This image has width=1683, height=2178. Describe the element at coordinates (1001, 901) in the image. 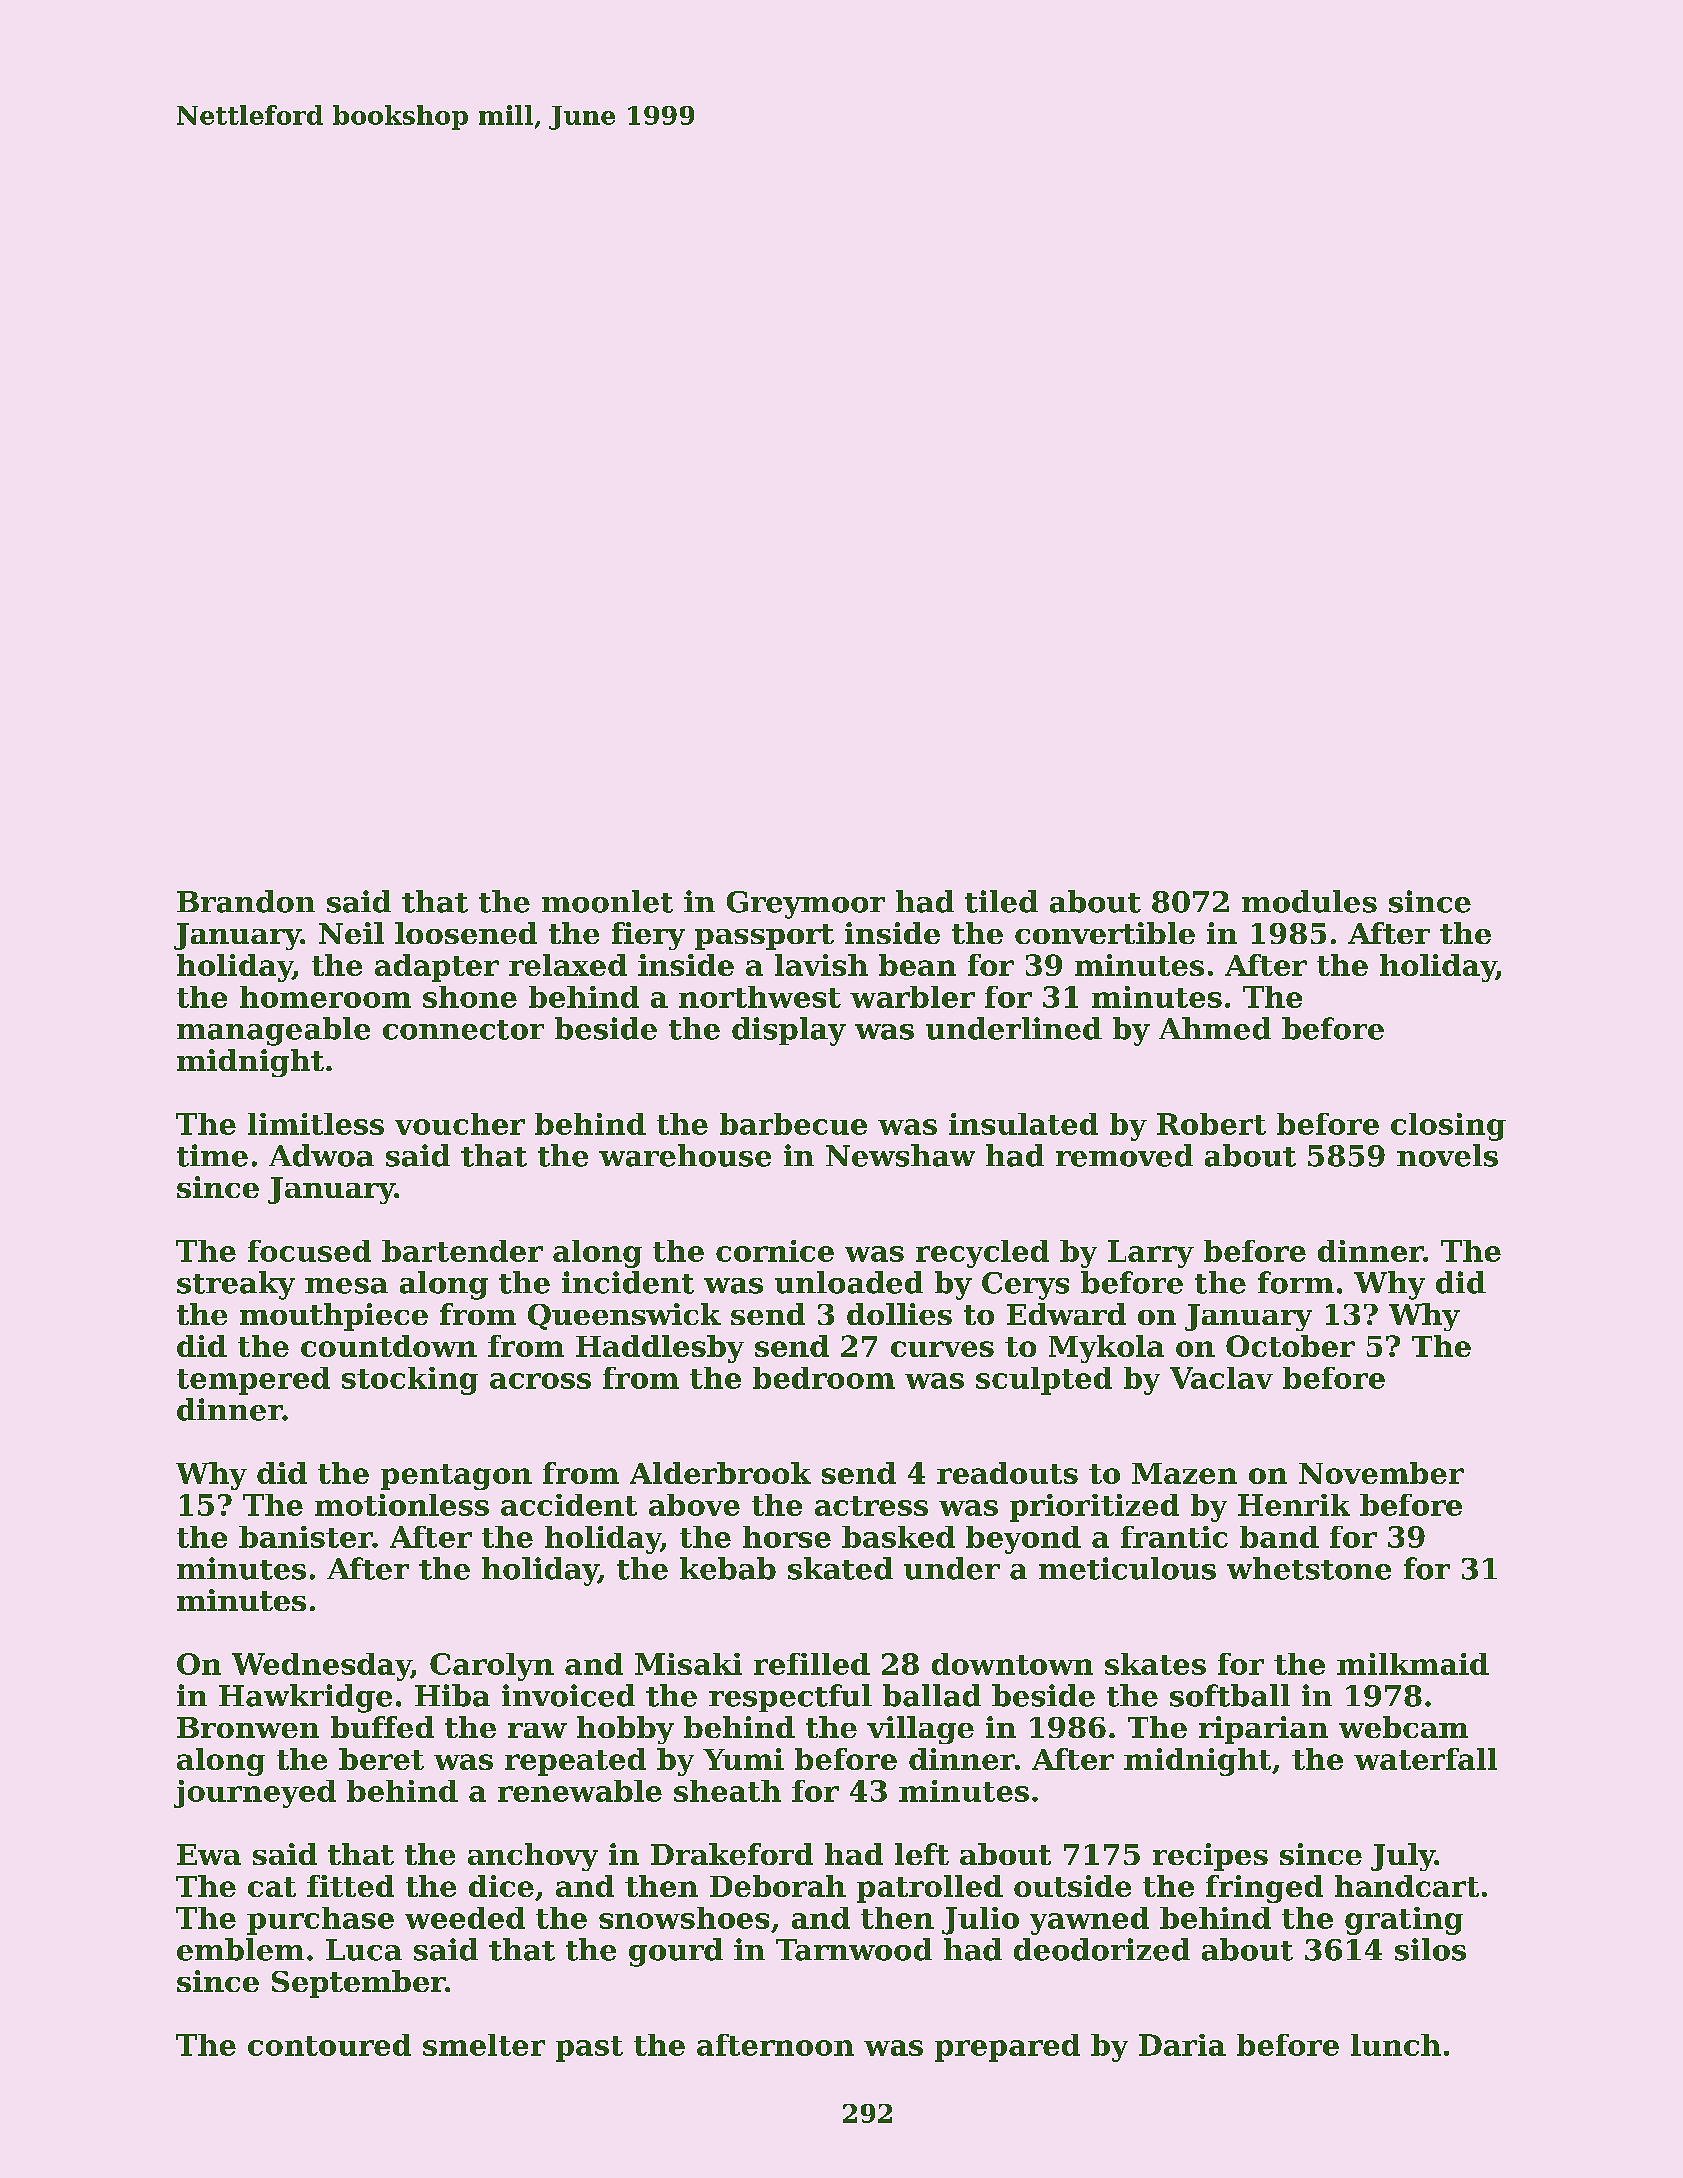

I see `tiled` at that location.
